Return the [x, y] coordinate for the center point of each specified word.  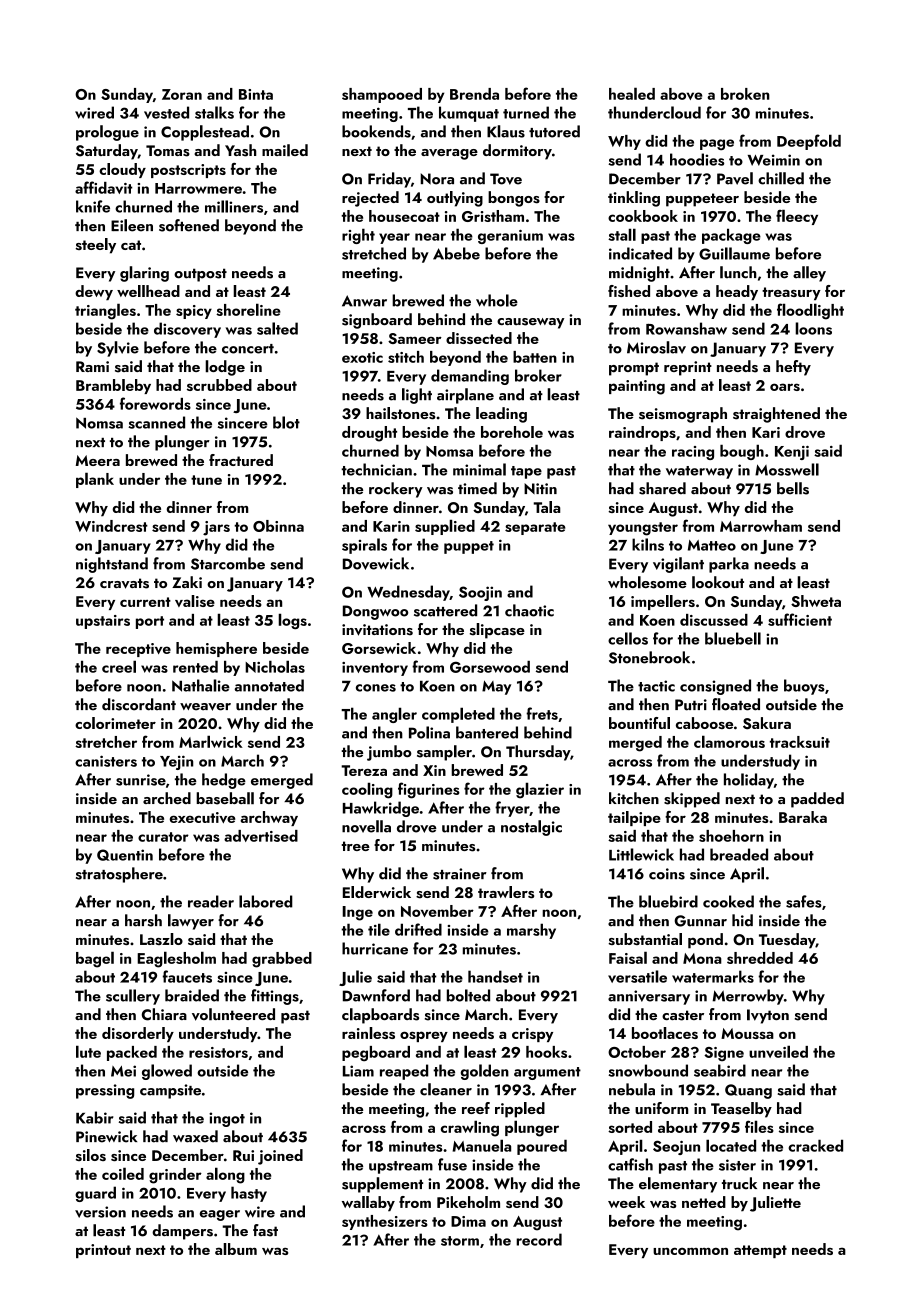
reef [476, 1108]
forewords [155, 403]
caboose [704, 723]
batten [535, 357]
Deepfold [809, 142]
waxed [195, 1136]
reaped [404, 1072]
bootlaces [665, 1033]
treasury [791, 293]
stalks [214, 112]
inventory [375, 669]
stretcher [106, 742]
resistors [218, 1052]
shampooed [382, 95]
